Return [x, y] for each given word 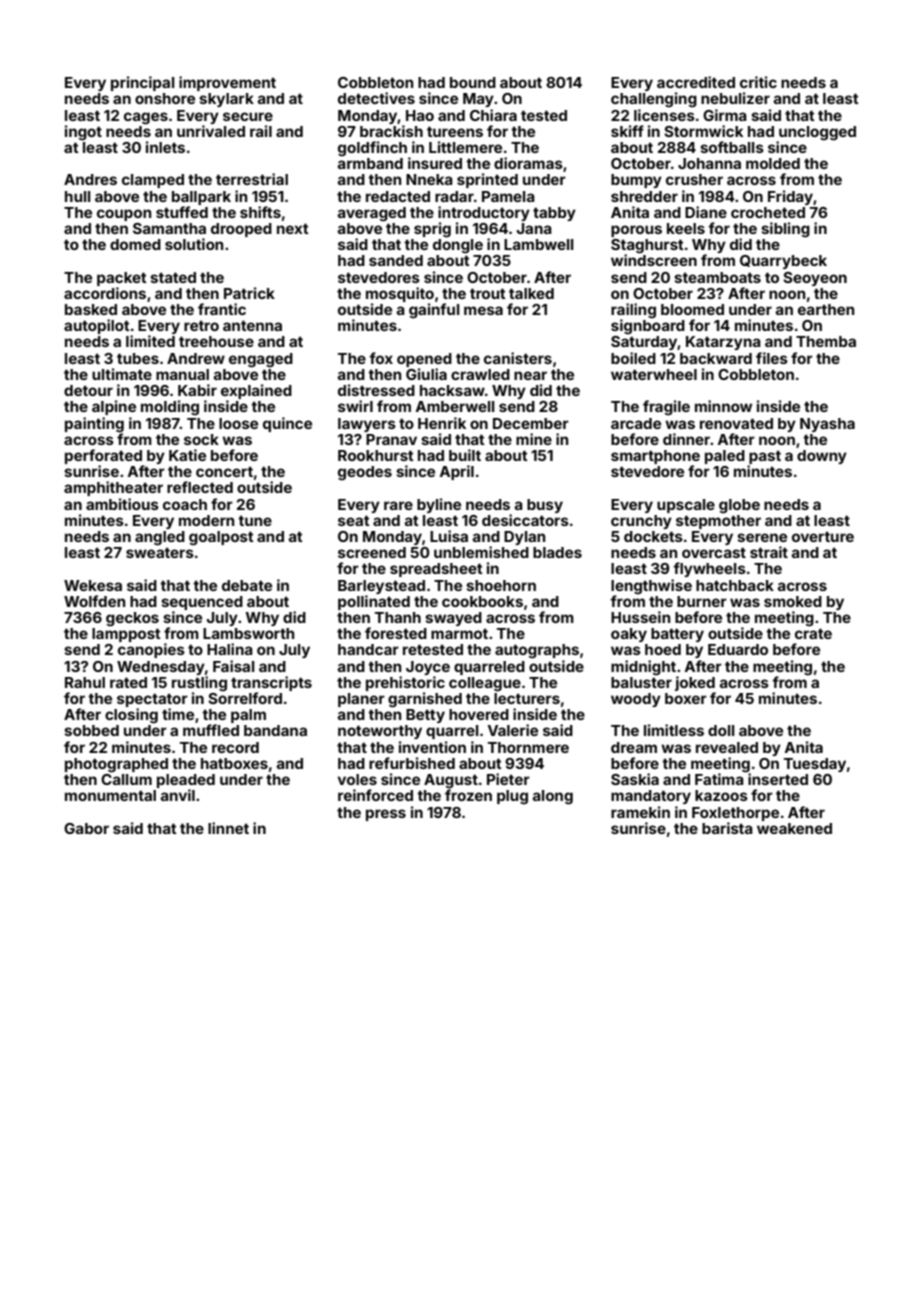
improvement [227, 83]
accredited [696, 82]
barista [727, 828]
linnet [228, 828]
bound [473, 82]
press [386, 815]
